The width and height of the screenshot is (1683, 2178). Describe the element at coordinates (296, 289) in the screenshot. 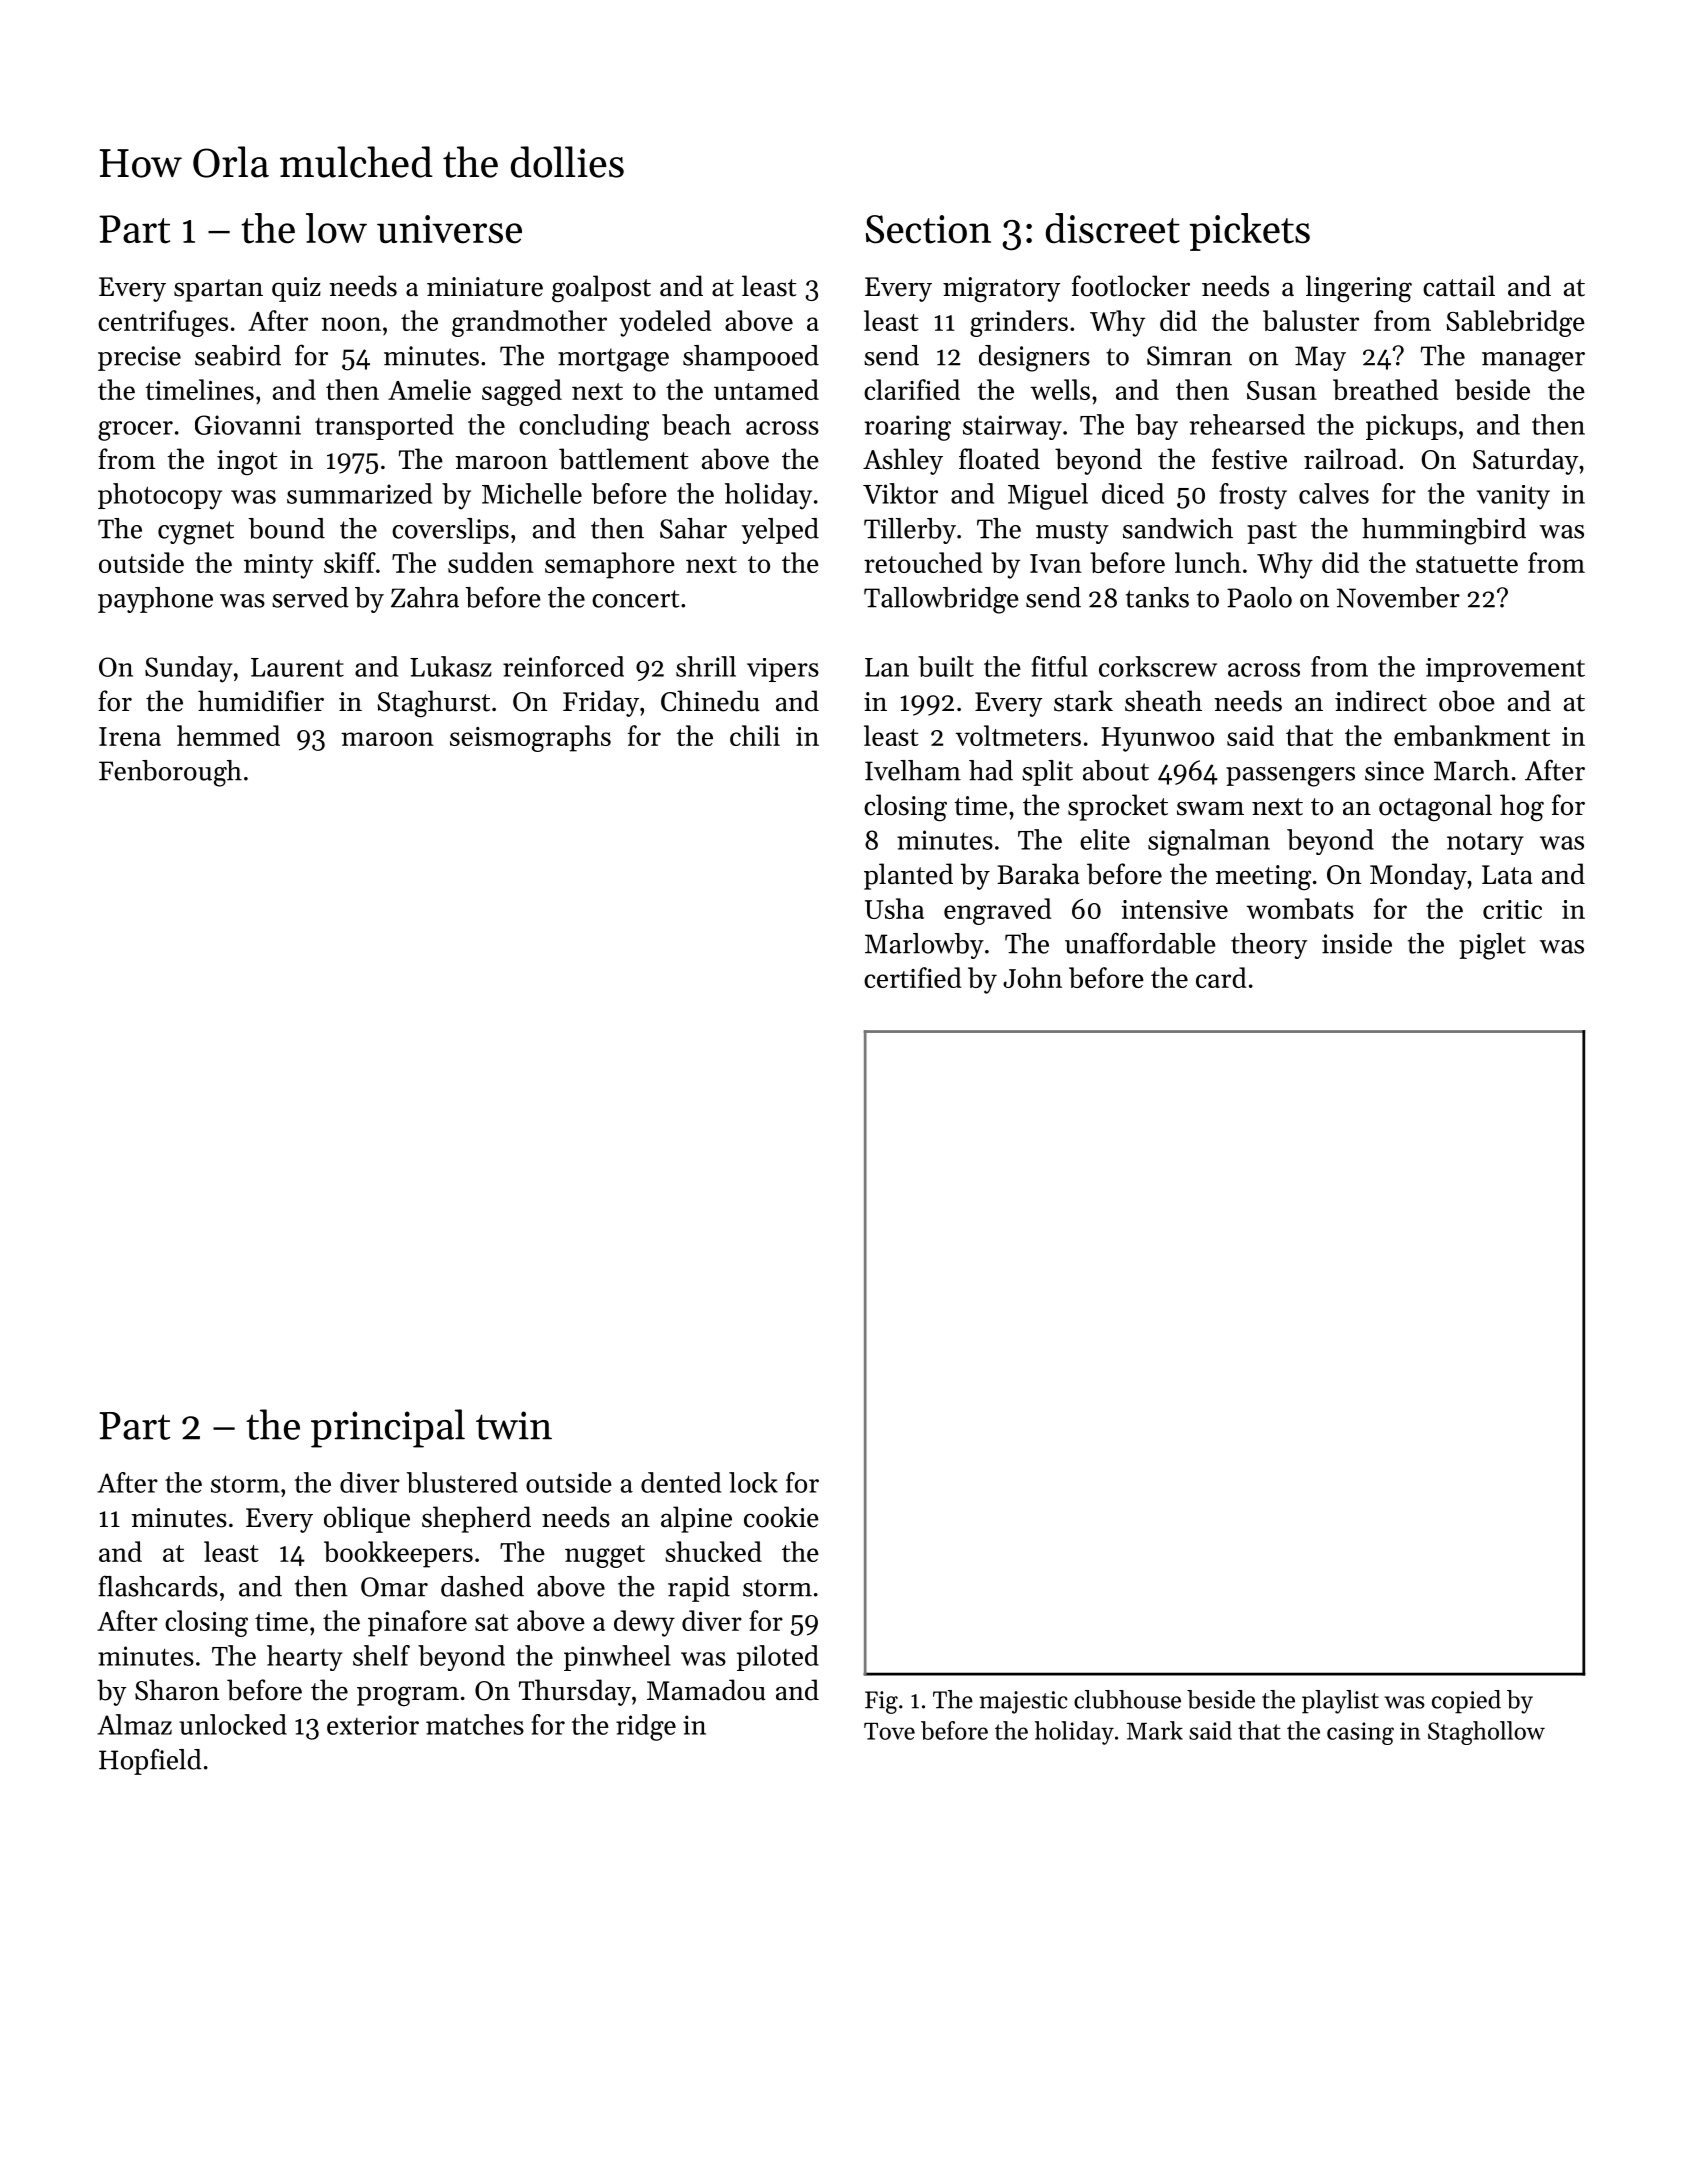

I see `quiz` at that location.
